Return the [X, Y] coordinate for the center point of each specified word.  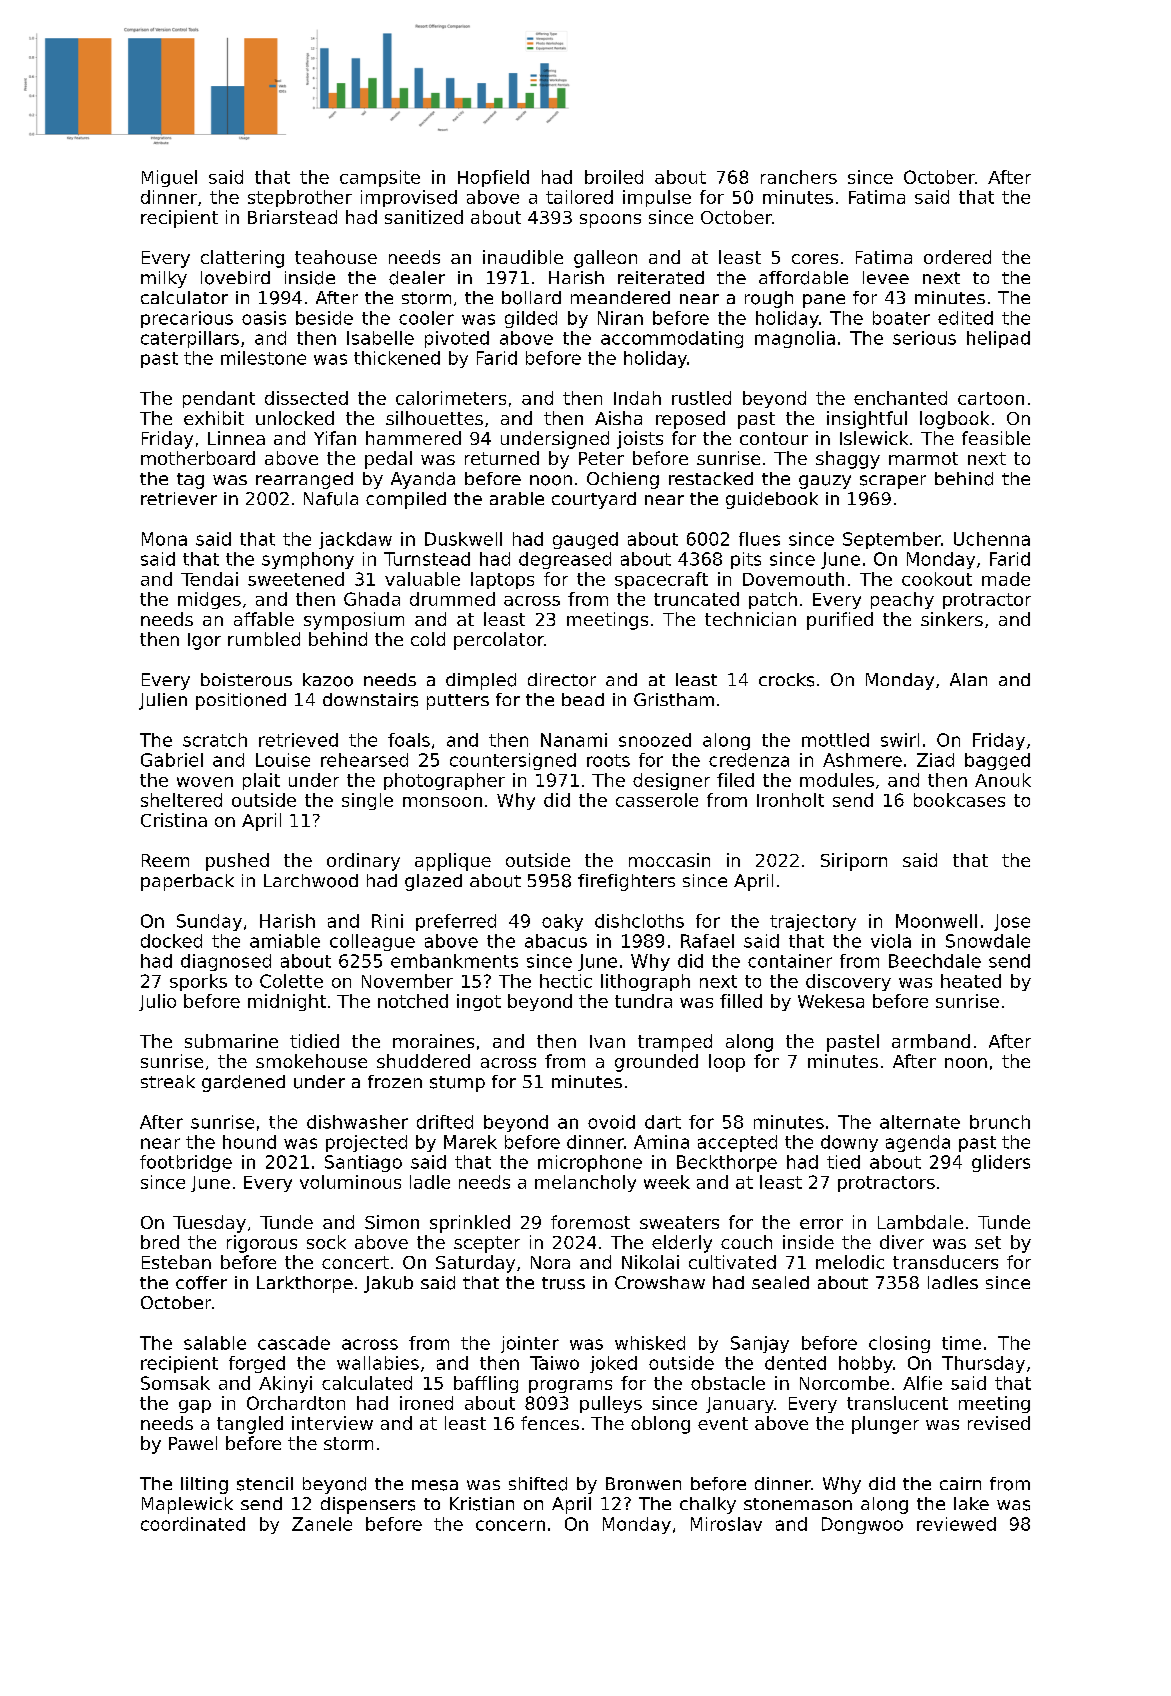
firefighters [626, 882]
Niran [620, 318]
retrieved [298, 740]
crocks [786, 680]
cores [815, 259]
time [961, 1343]
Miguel [169, 178]
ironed [426, 1403]
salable [215, 1343]
